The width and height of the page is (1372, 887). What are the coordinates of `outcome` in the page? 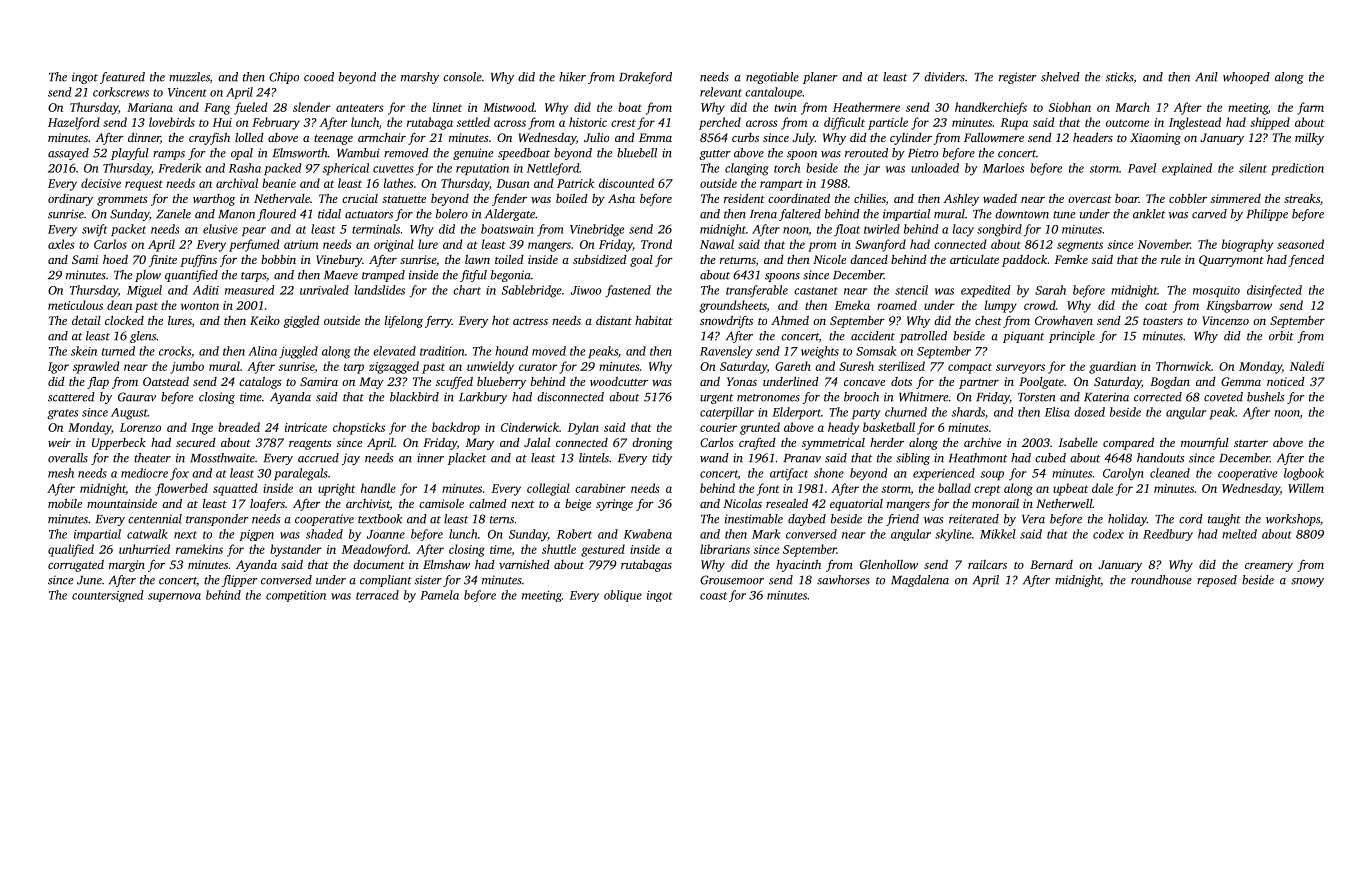 It's located at (1127, 123).
